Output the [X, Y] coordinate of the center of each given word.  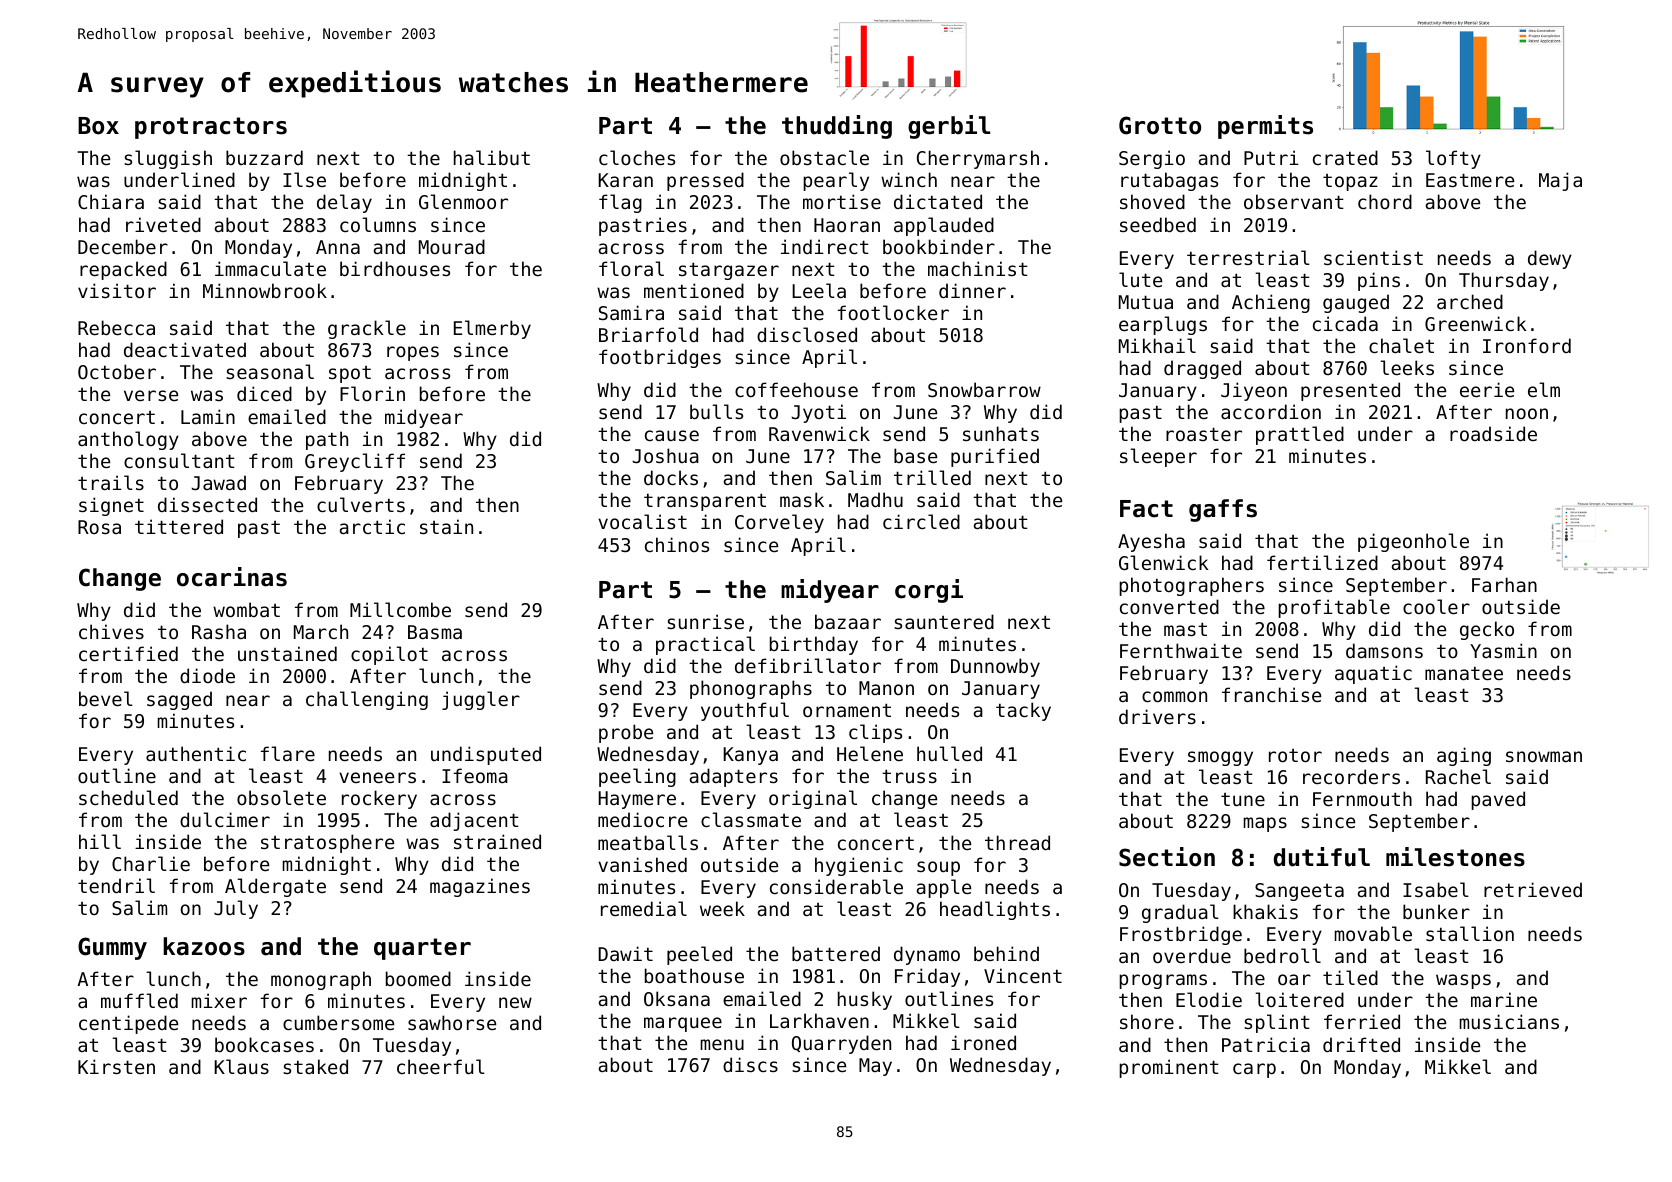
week [722, 908]
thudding [837, 127]
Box [98, 126]
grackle [367, 329]
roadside [1493, 433]
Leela [819, 290]
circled [921, 521]
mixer [219, 1000]
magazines [480, 887]
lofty [1453, 159]
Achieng [1271, 303]
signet [111, 506]
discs [750, 1064]
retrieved [1533, 889]
